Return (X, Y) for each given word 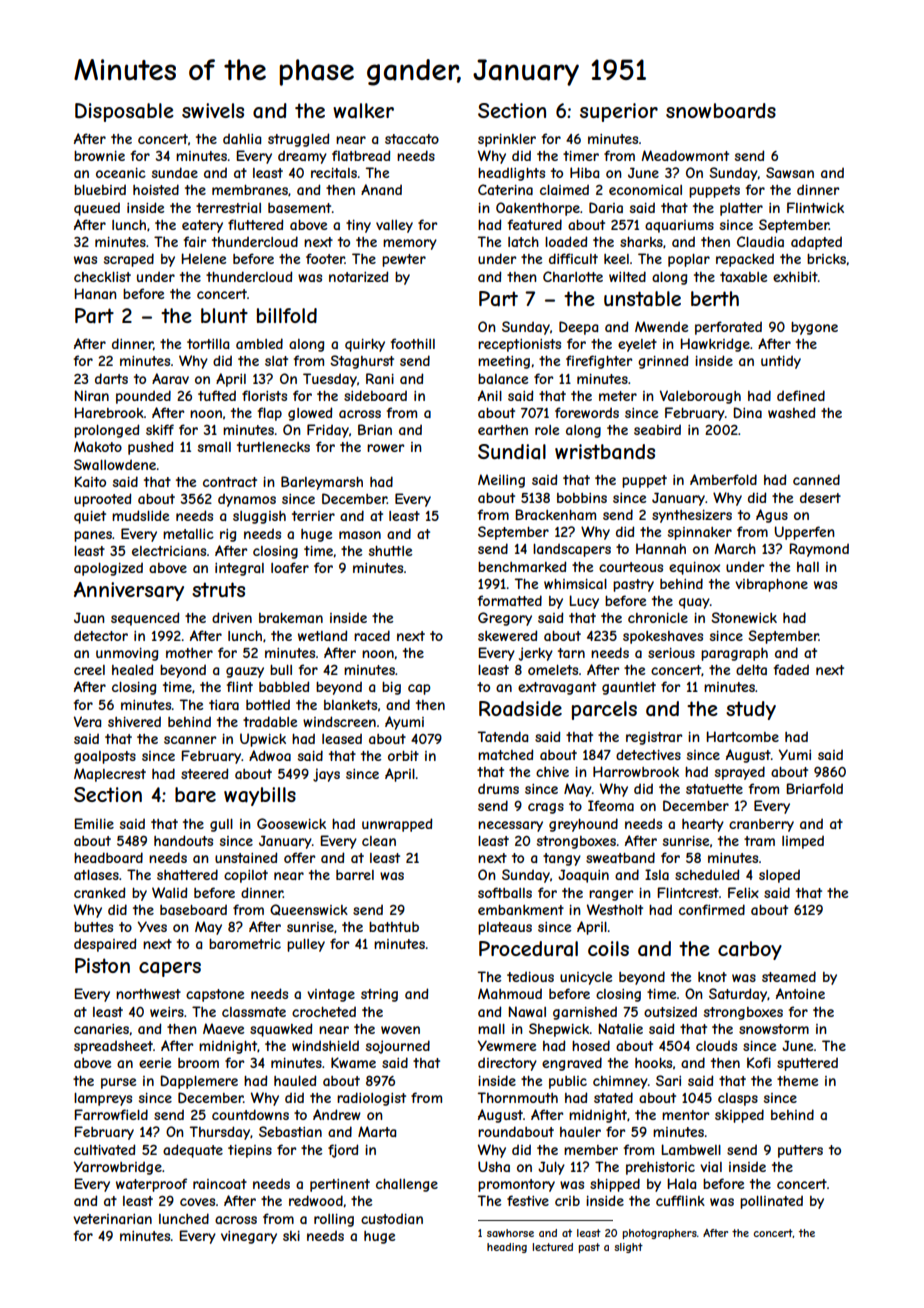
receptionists (519, 345)
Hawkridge (715, 345)
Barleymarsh (322, 483)
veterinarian (112, 1219)
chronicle (658, 618)
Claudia (760, 241)
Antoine (800, 993)
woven (400, 1030)
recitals (334, 173)
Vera (87, 721)
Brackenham (555, 514)
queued (97, 209)
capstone (215, 995)
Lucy (584, 602)
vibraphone (771, 585)
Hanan (95, 293)
